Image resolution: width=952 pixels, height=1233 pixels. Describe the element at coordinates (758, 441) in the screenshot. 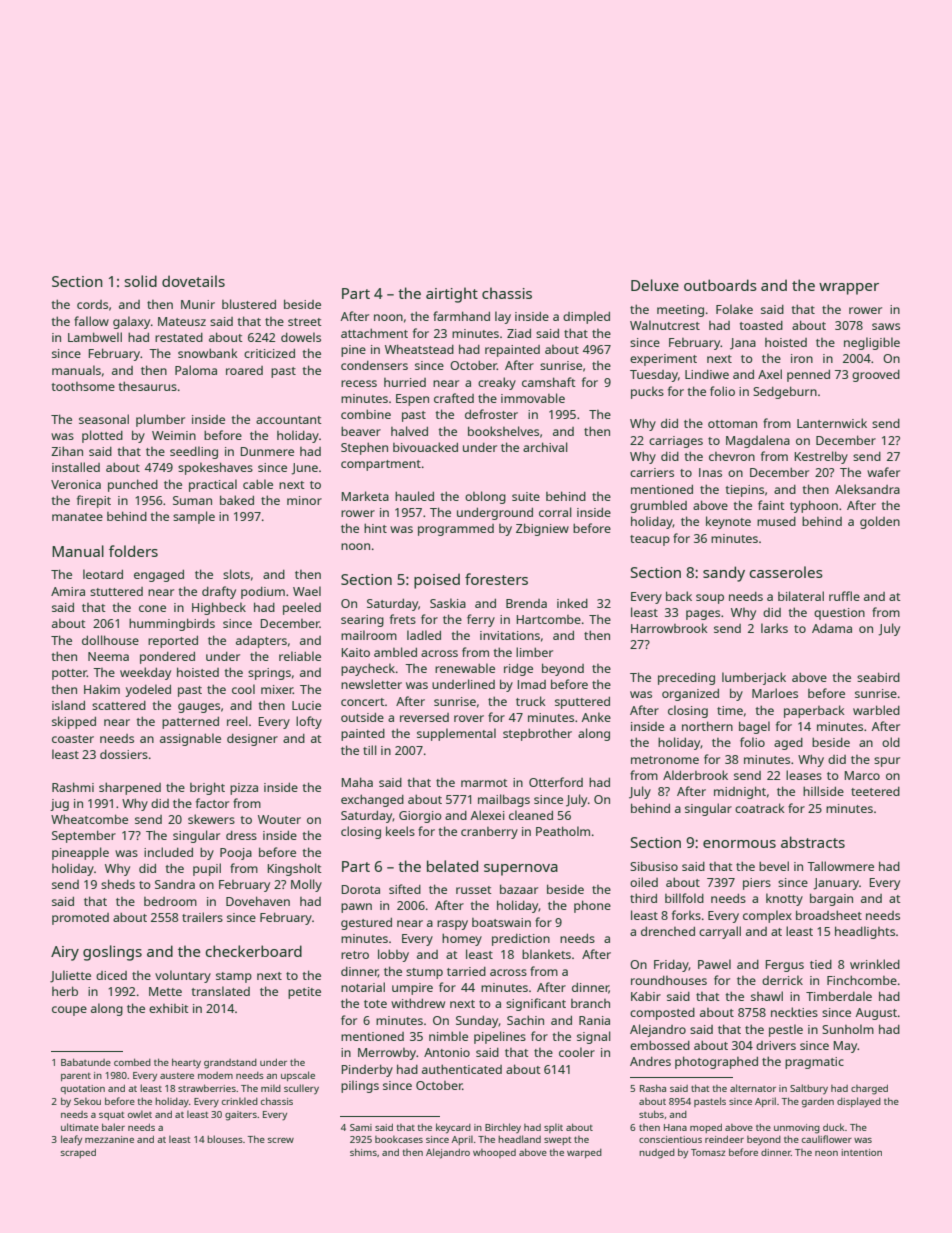

I see `Magdalena` at that location.
